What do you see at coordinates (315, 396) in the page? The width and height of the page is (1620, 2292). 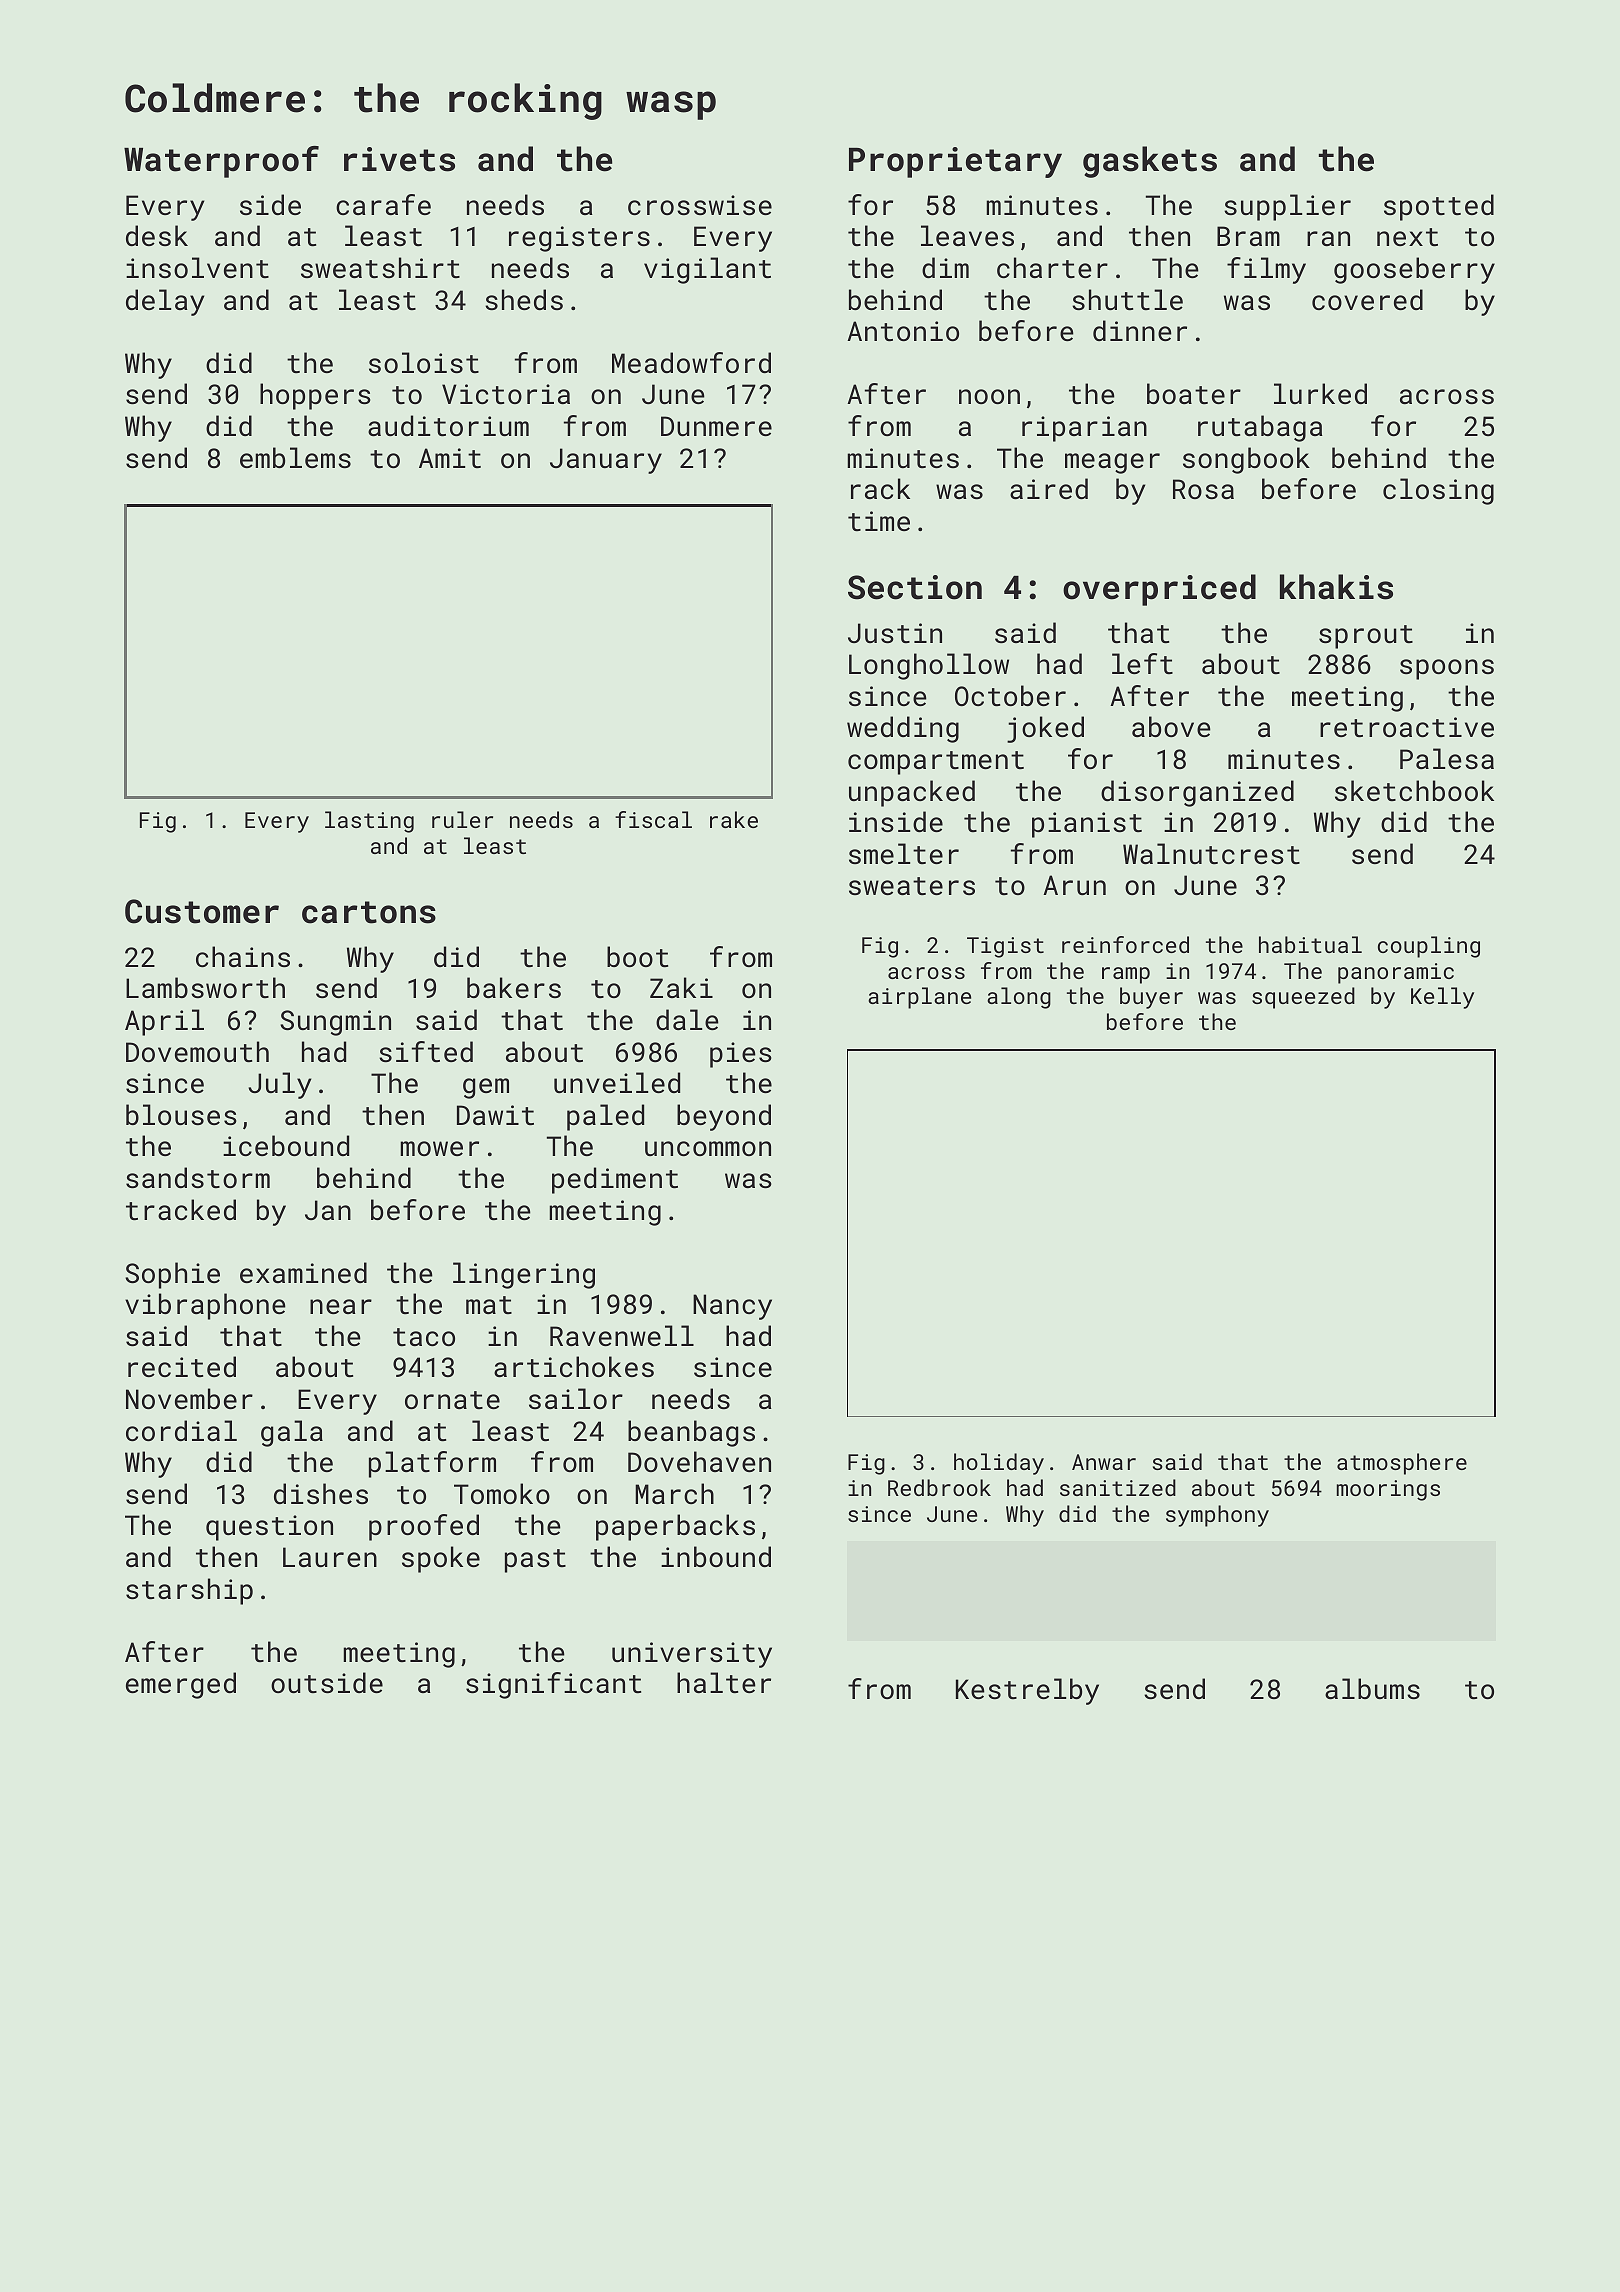 I see `hoppers` at bounding box center [315, 396].
